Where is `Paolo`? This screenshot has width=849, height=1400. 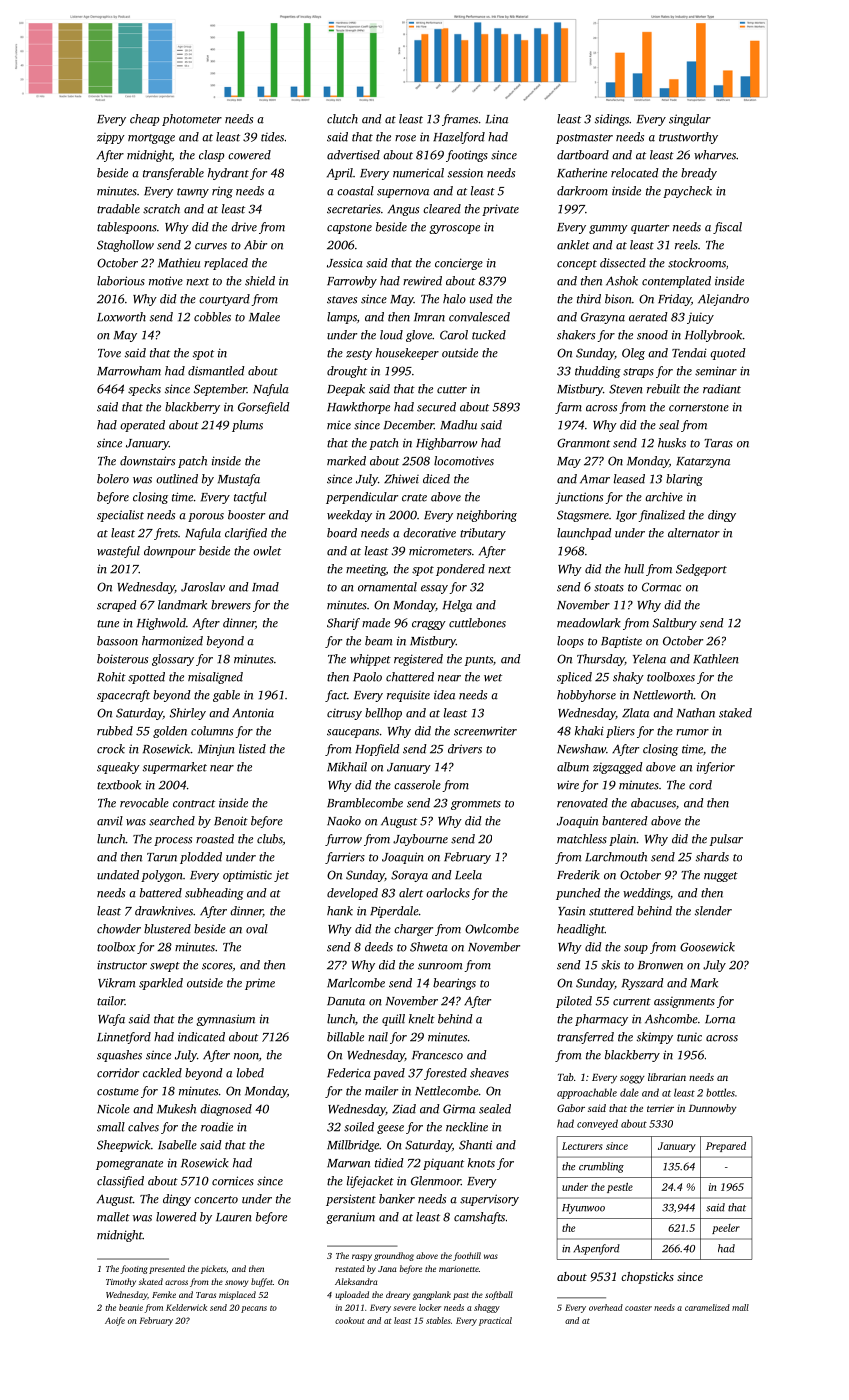
Paolo is located at coordinates (367, 677).
